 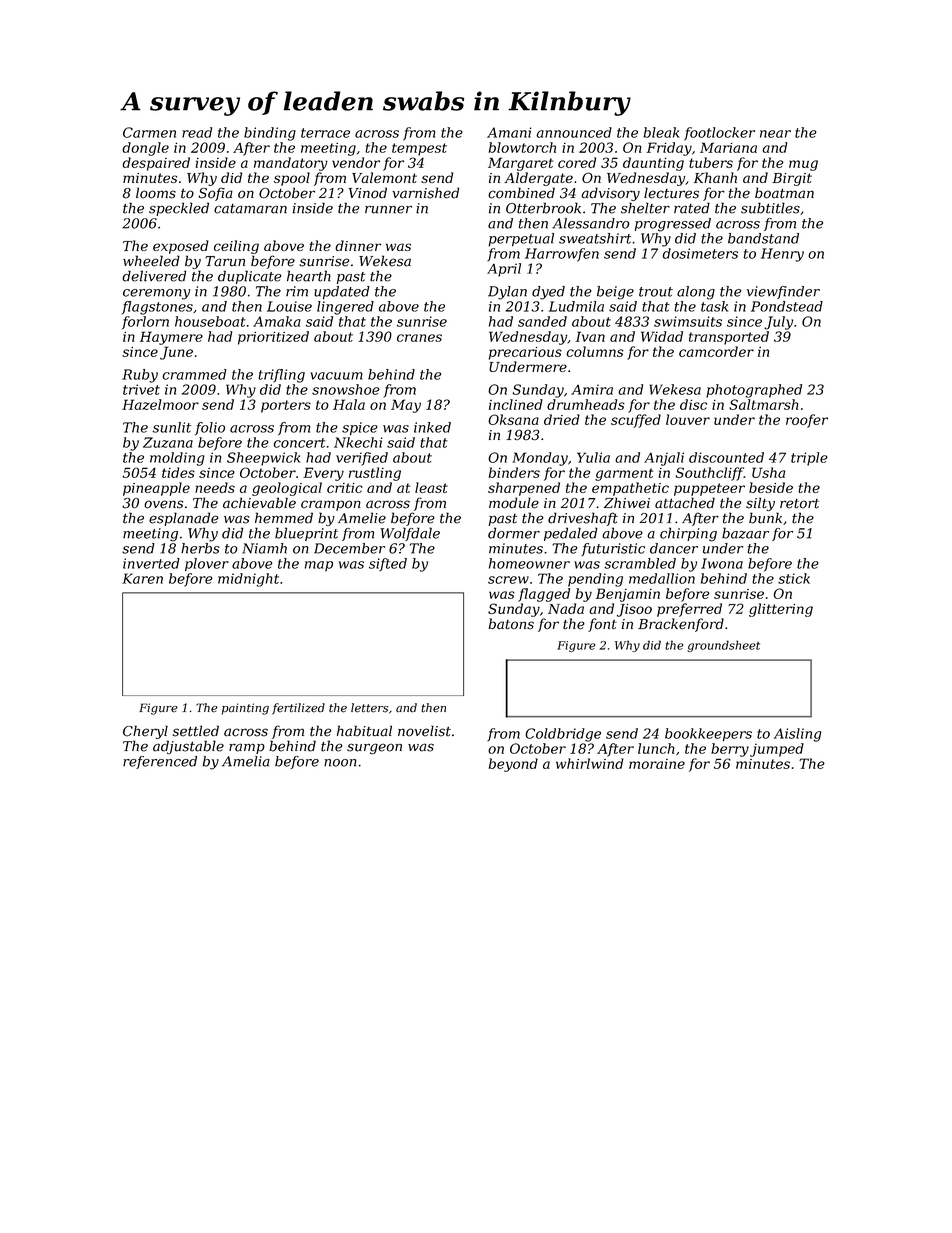 What do you see at coordinates (151, 563) in the page?
I see `inverted` at bounding box center [151, 563].
